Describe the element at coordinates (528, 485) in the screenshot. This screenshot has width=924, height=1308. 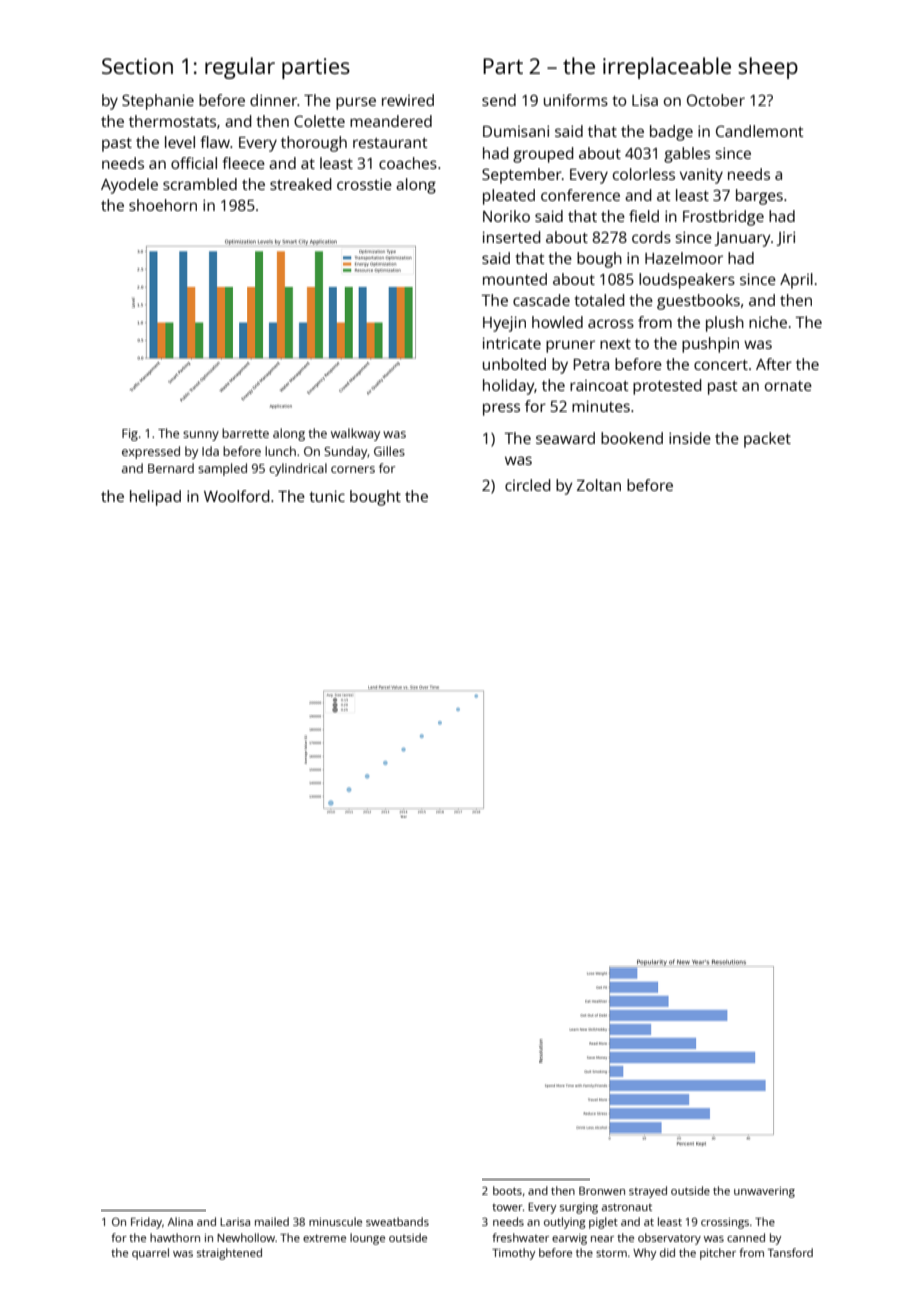
I see `circled` at that location.
